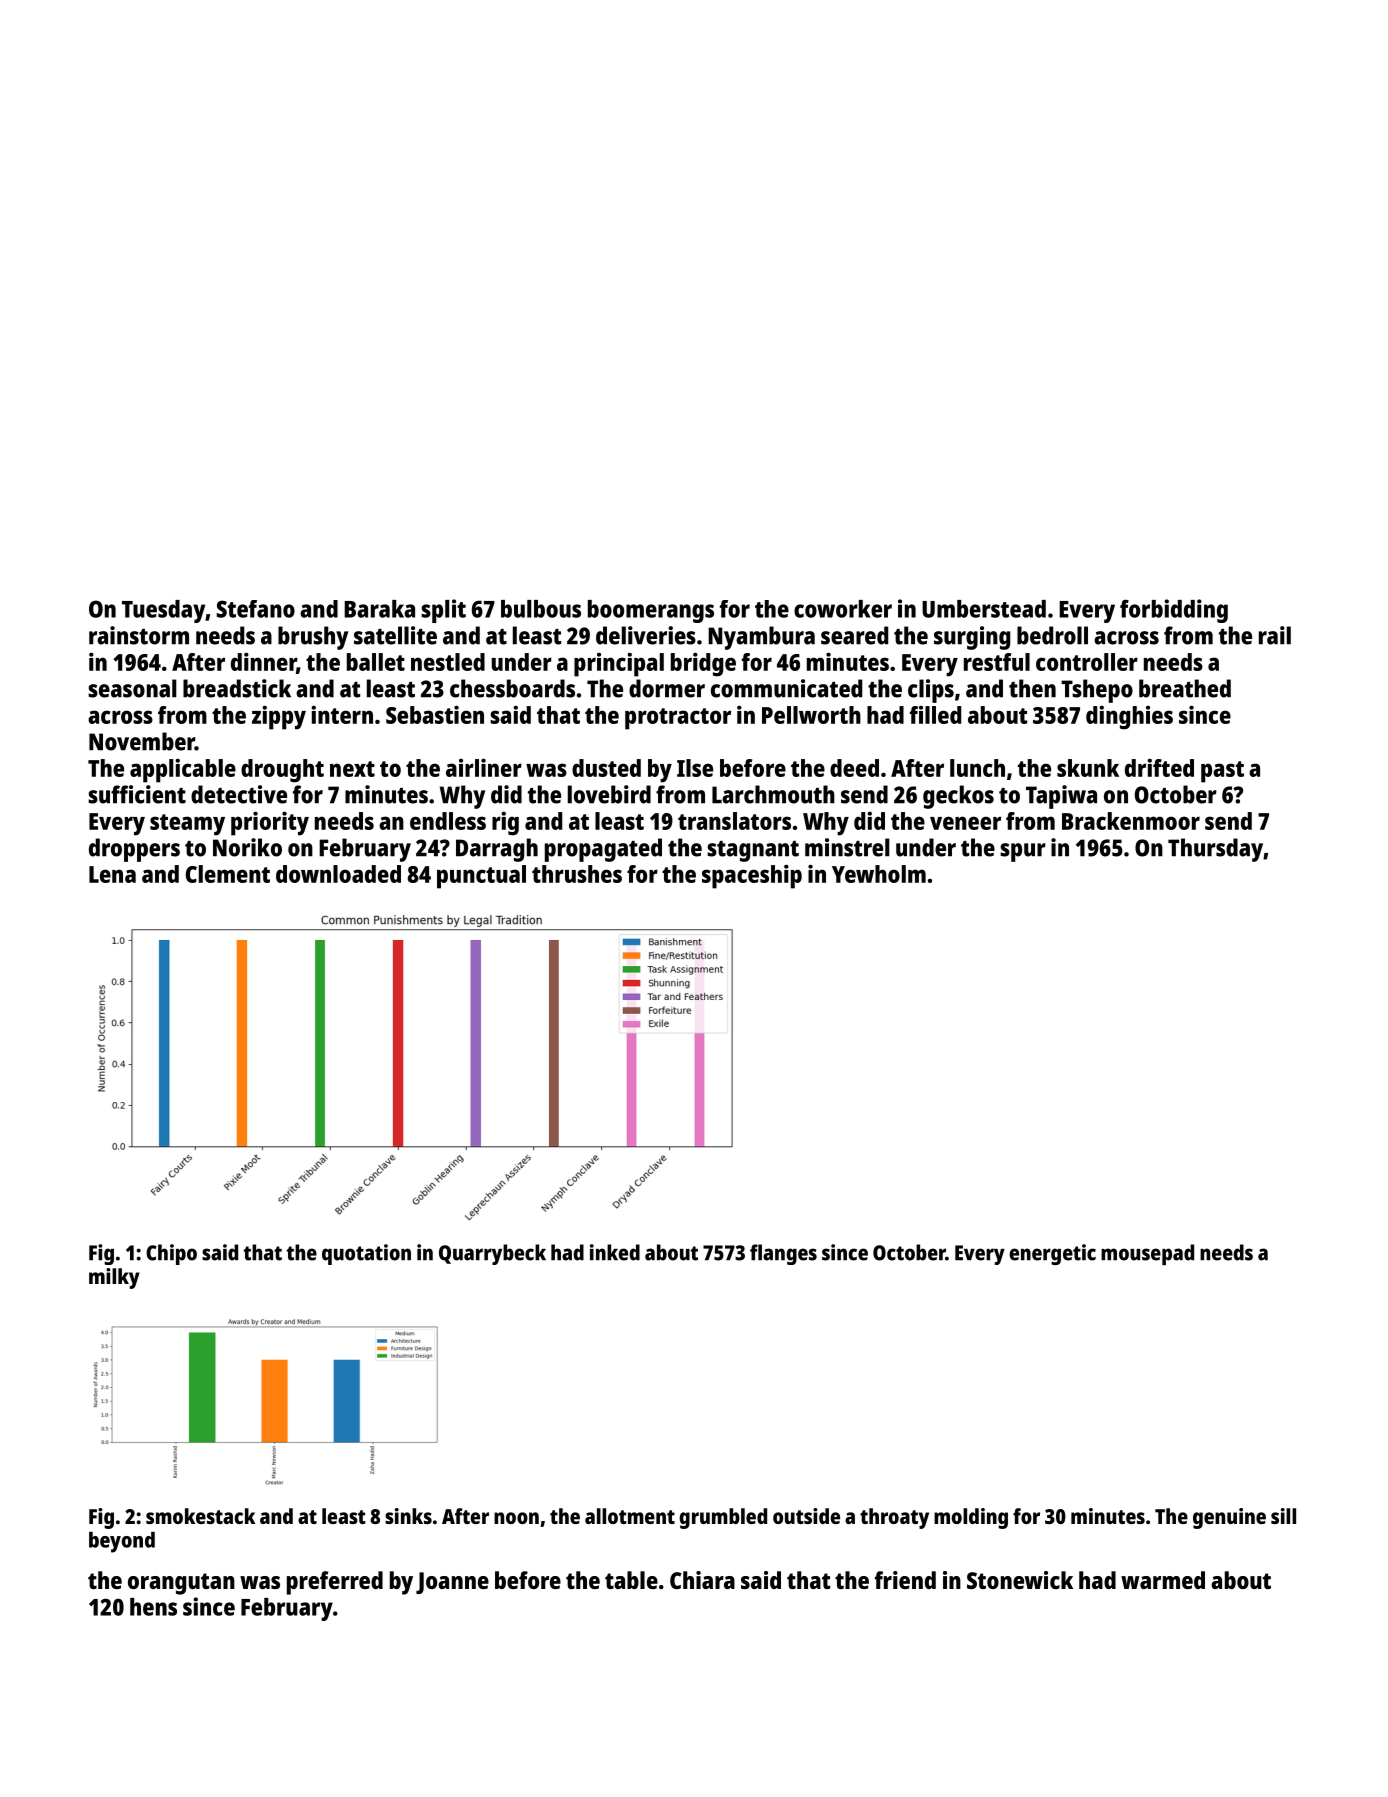 Image resolution: width=1388 pixels, height=1797 pixels. Describe the element at coordinates (408, 1516) in the image. I see `sinks` at that location.
